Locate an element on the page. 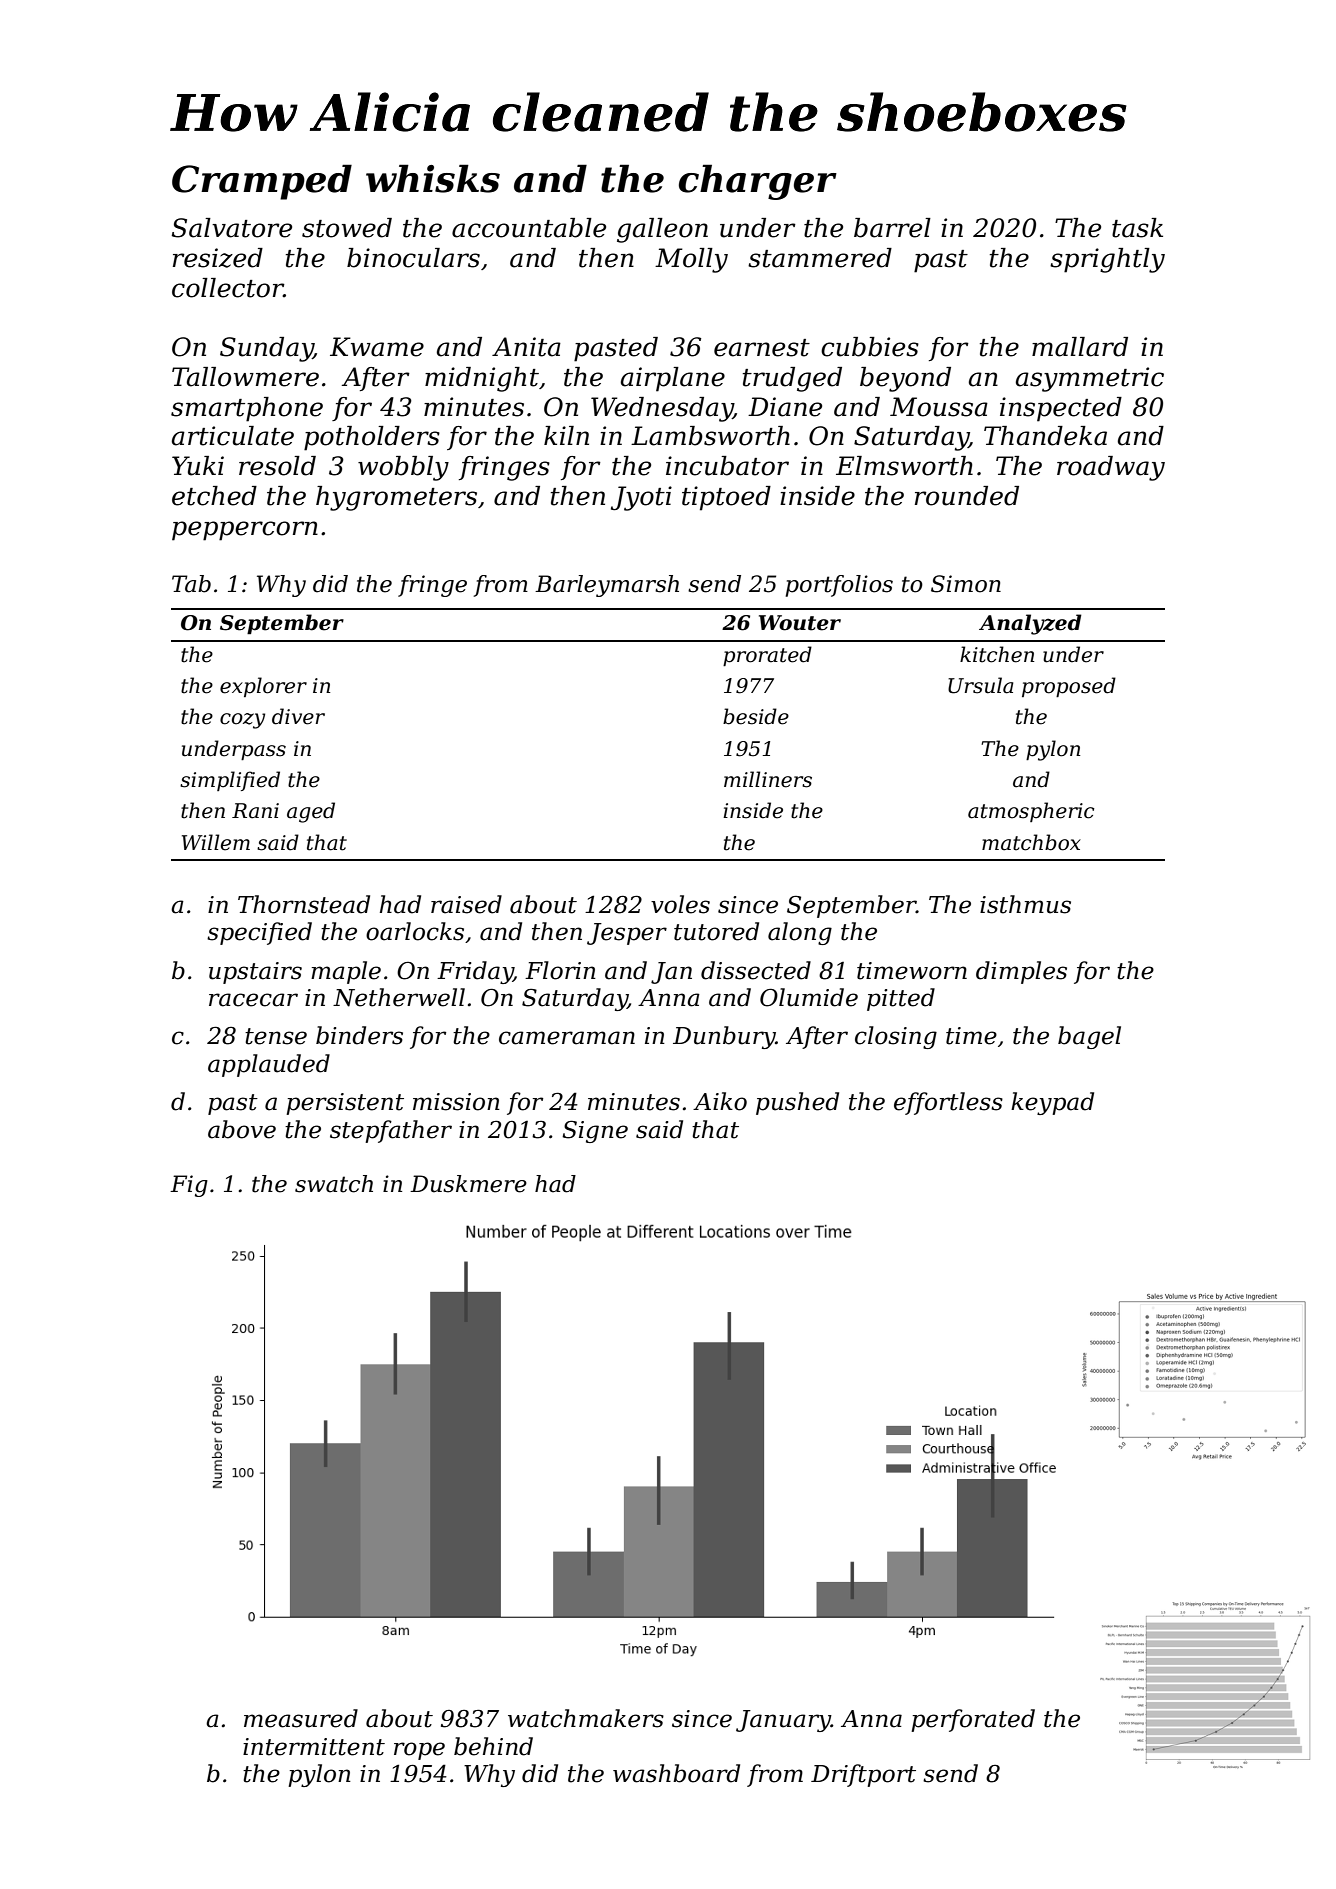 Image resolution: width=1336 pixels, height=1889 pixels. swatch is located at coordinates (334, 1184).
